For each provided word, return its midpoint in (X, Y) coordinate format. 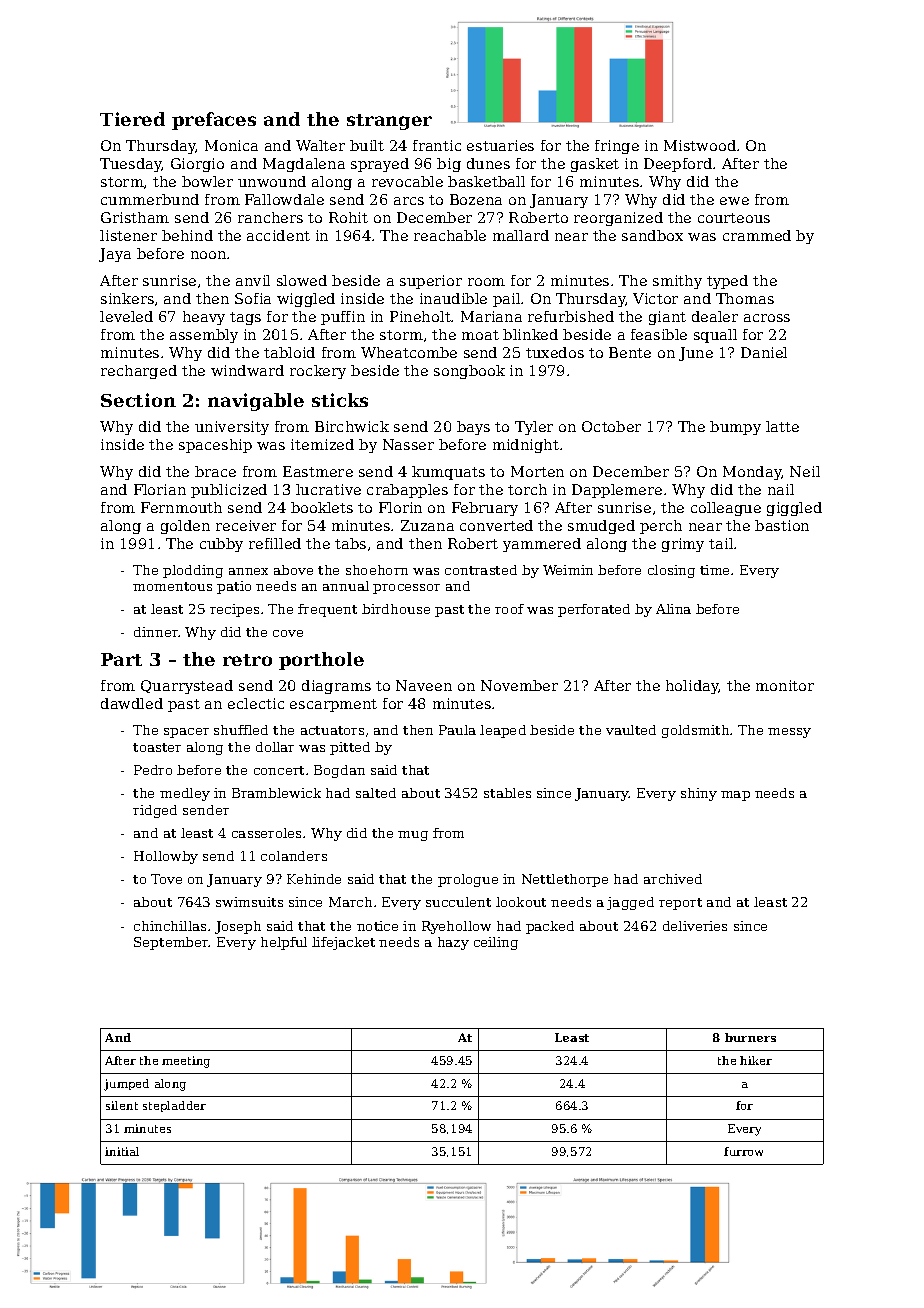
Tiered (132, 119)
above (293, 570)
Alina (673, 609)
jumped (126, 1085)
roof (509, 609)
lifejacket (343, 943)
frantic (437, 145)
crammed (757, 235)
